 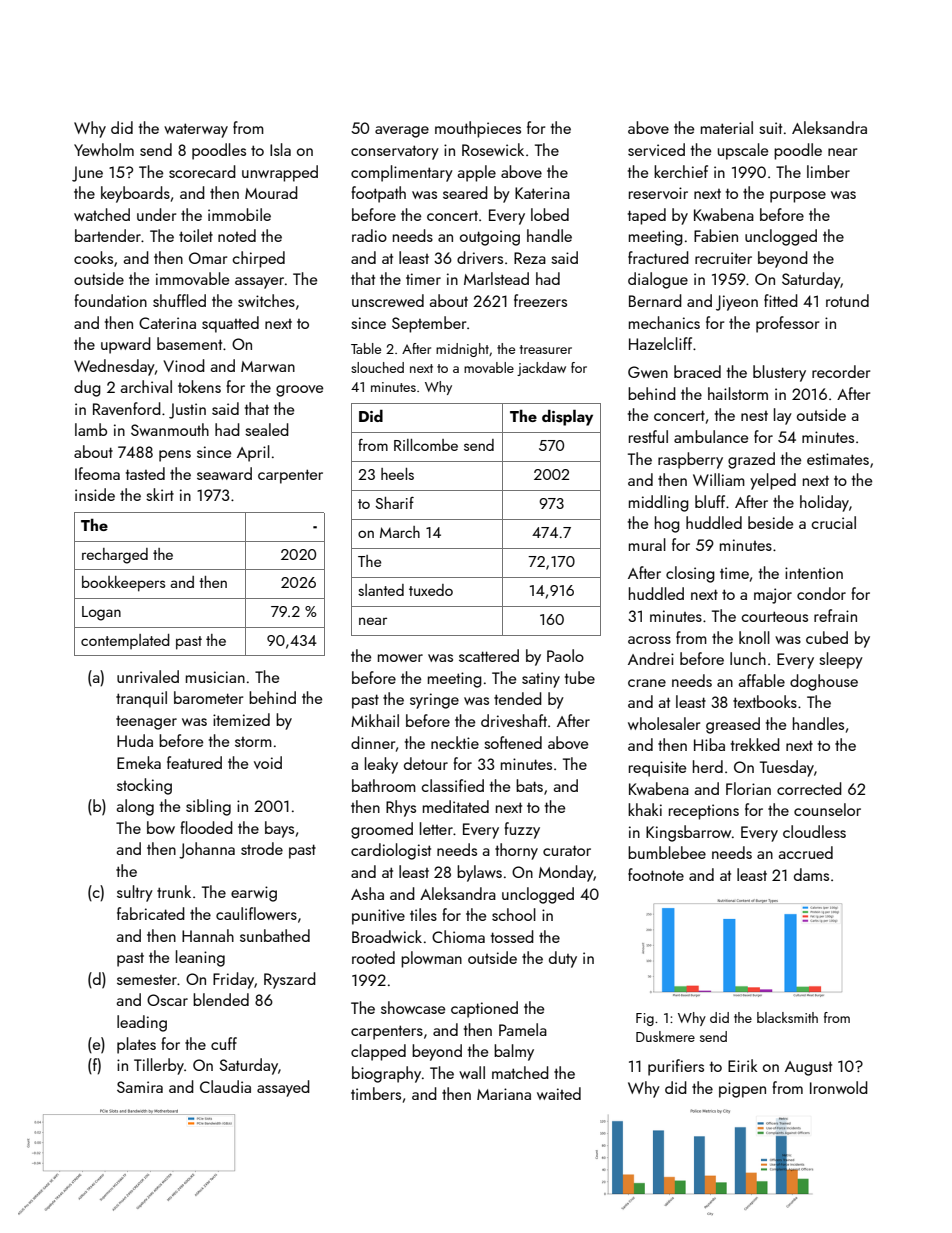 I want to click on unrivaled, so click(x=148, y=676).
